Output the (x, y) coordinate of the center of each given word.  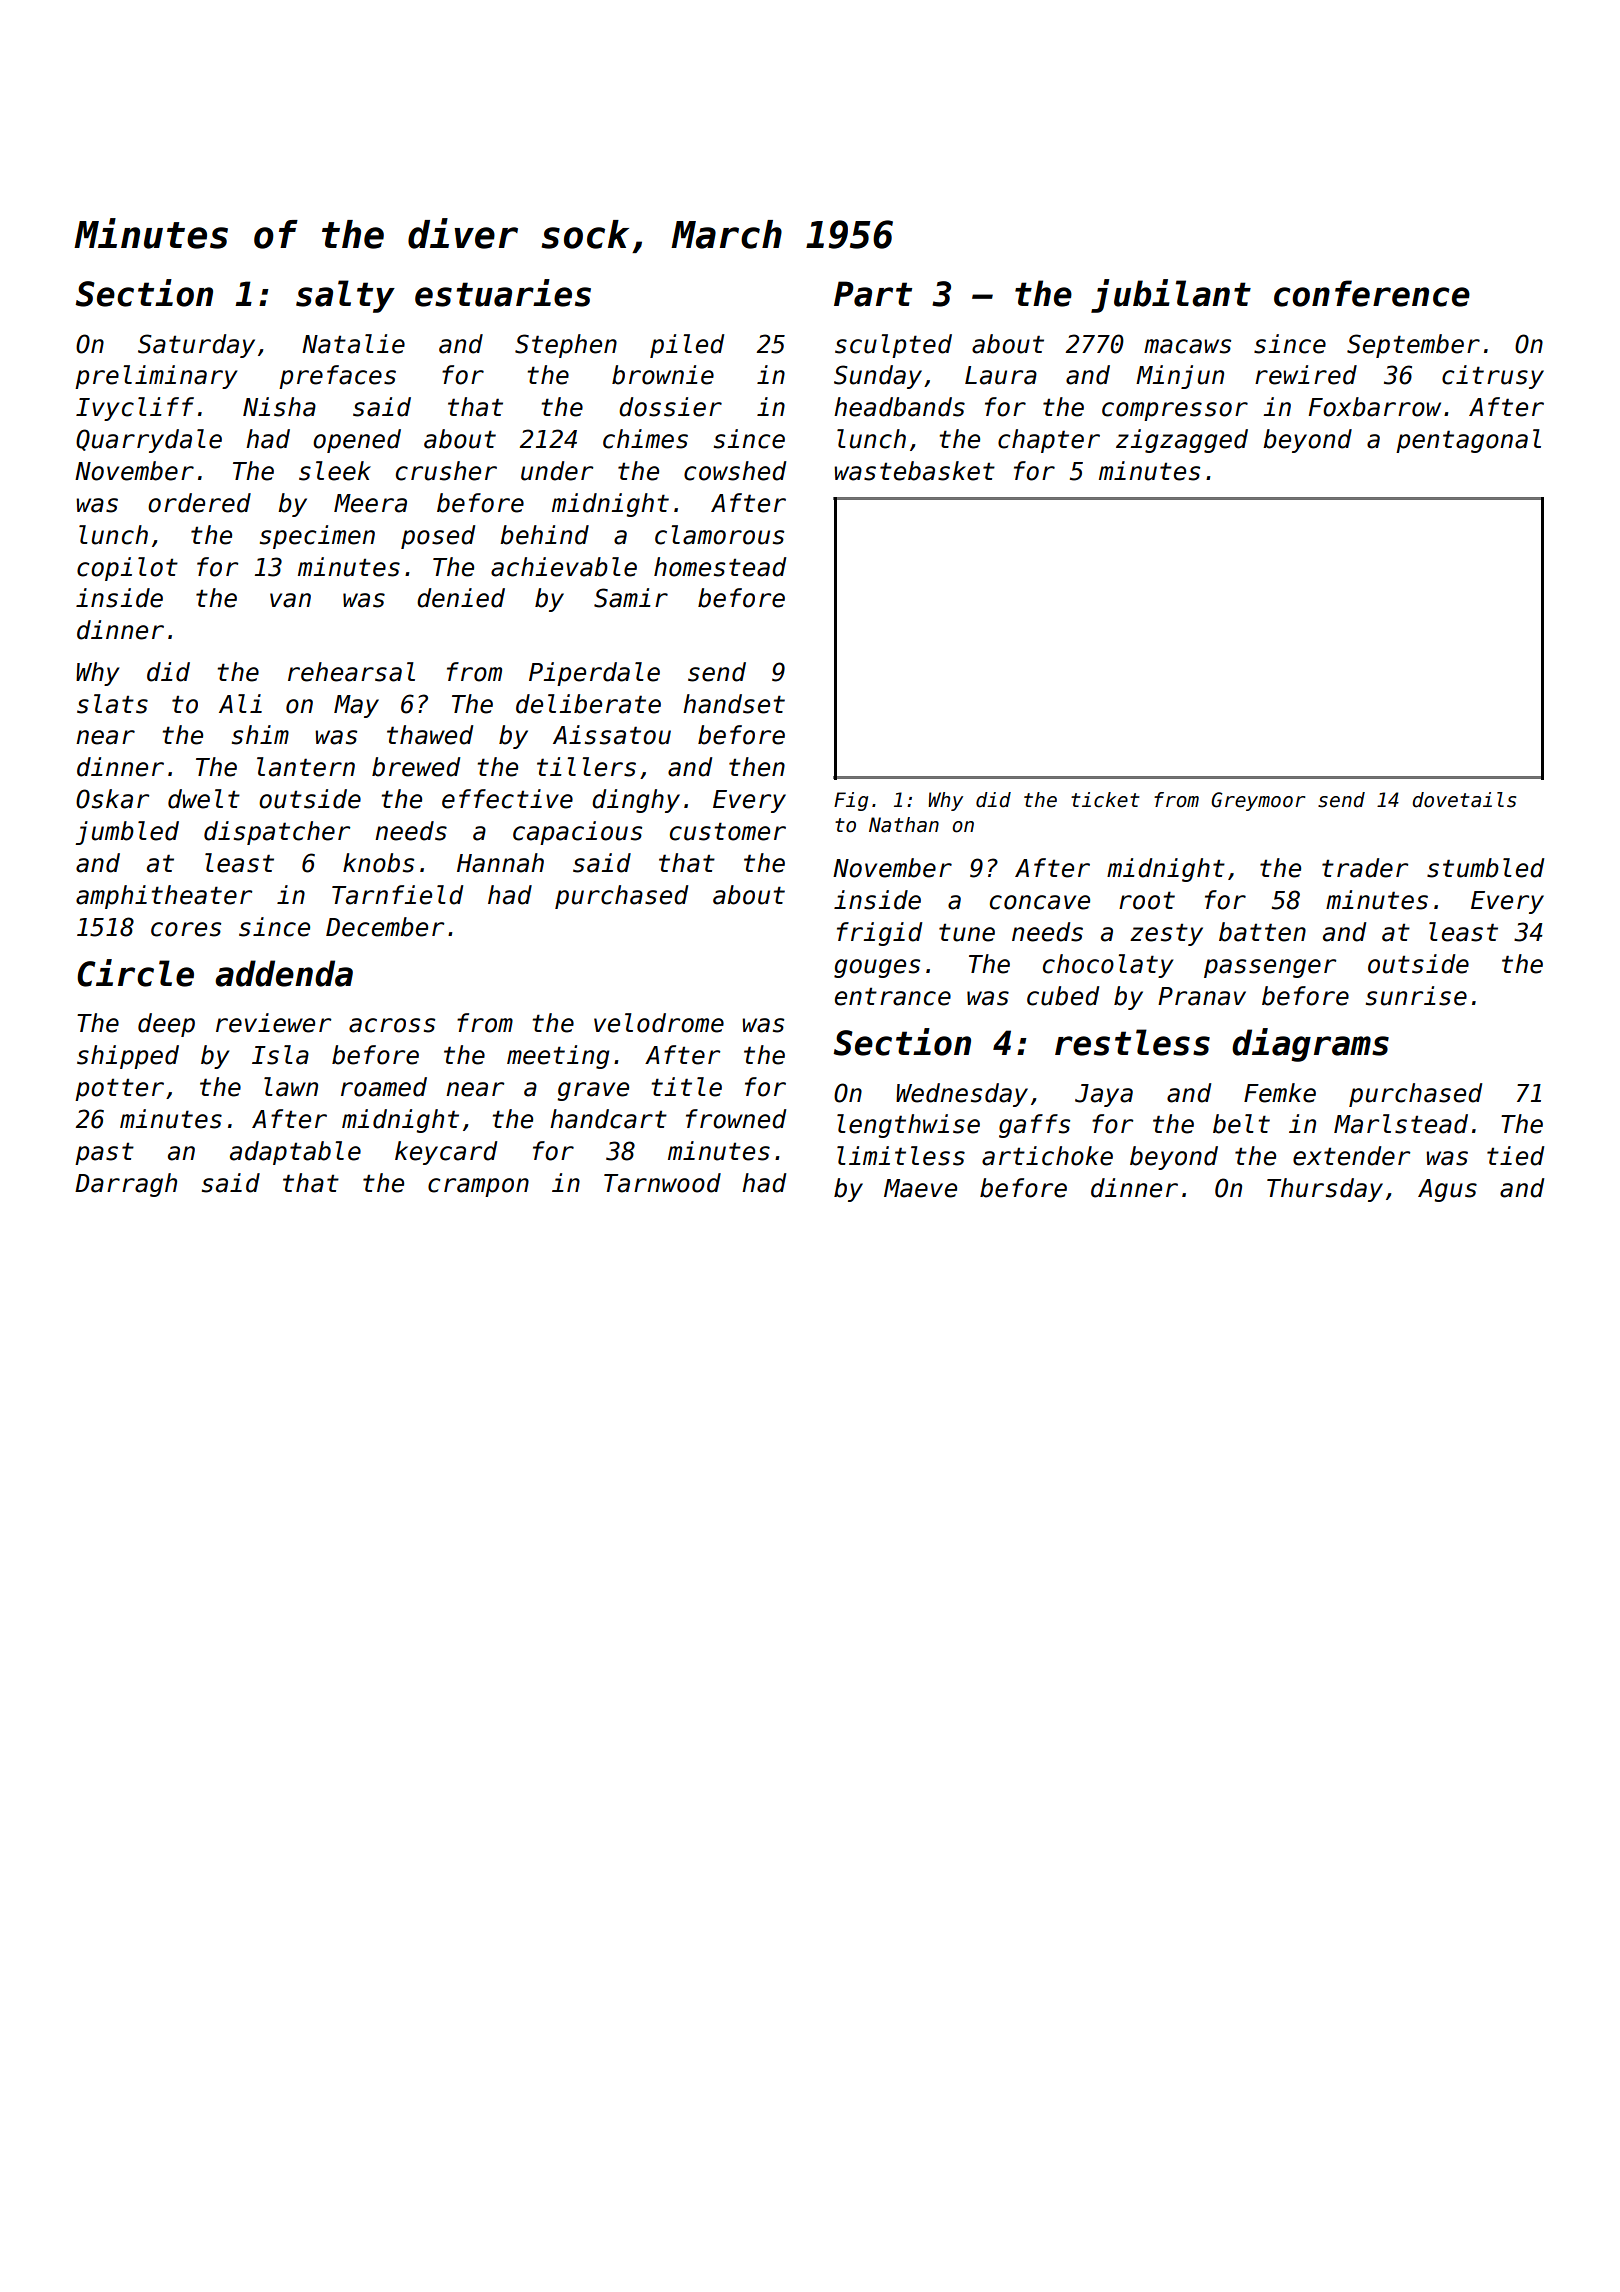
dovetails (1464, 800)
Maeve (920, 1188)
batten (1262, 932)
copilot (127, 569)
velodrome (659, 1023)
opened (357, 441)
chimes (645, 439)
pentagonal (1468, 441)
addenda (284, 973)
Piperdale (594, 674)
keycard (446, 1153)
